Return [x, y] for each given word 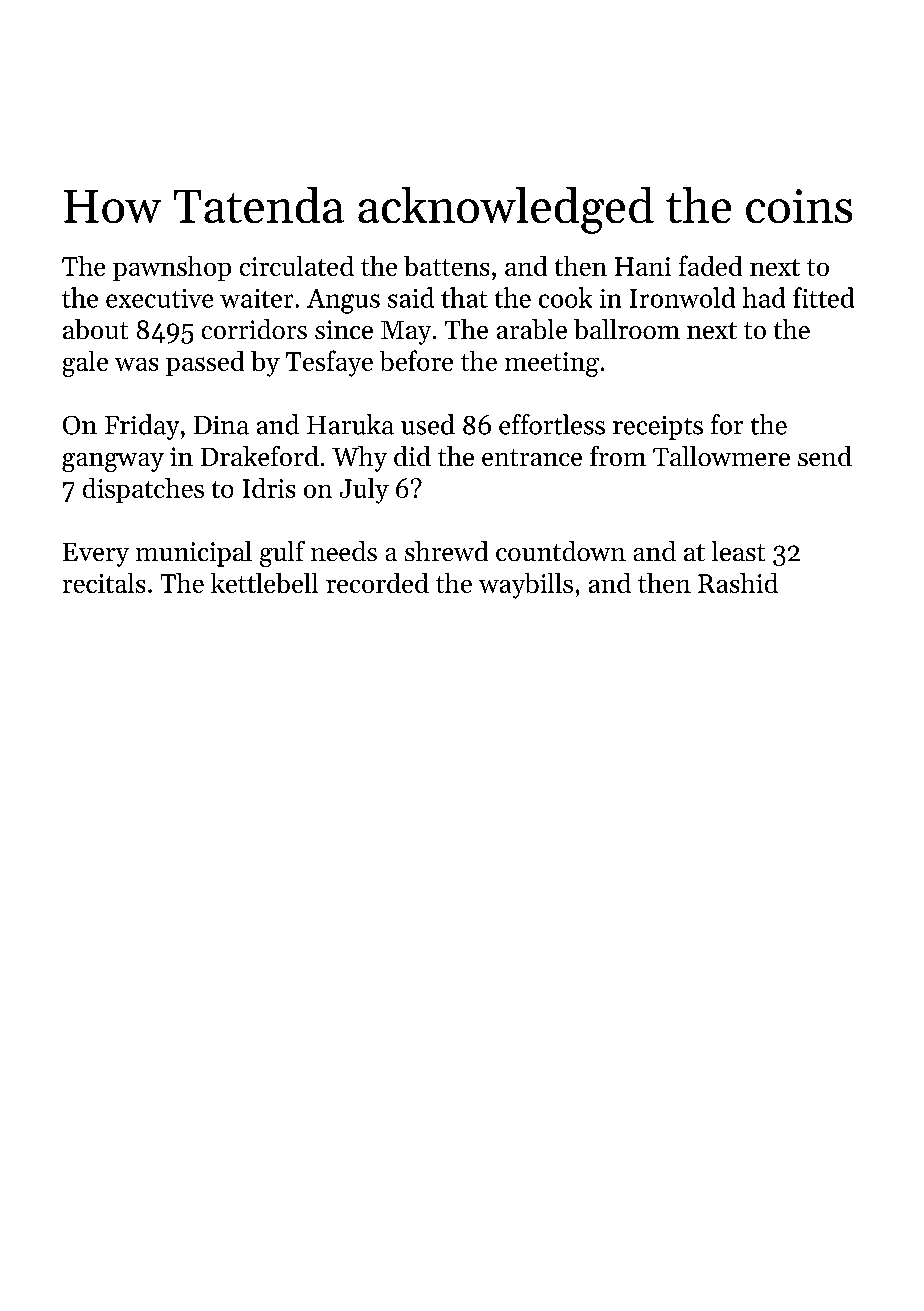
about [95, 329]
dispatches [143, 490]
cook [565, 297]
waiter [256, 298]
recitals [104, 583]
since [344, 329]
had [764, 297]
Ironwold [682, 297]
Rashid [738, 583]
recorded [377, 583]
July [364, 491]
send [825, 456]
